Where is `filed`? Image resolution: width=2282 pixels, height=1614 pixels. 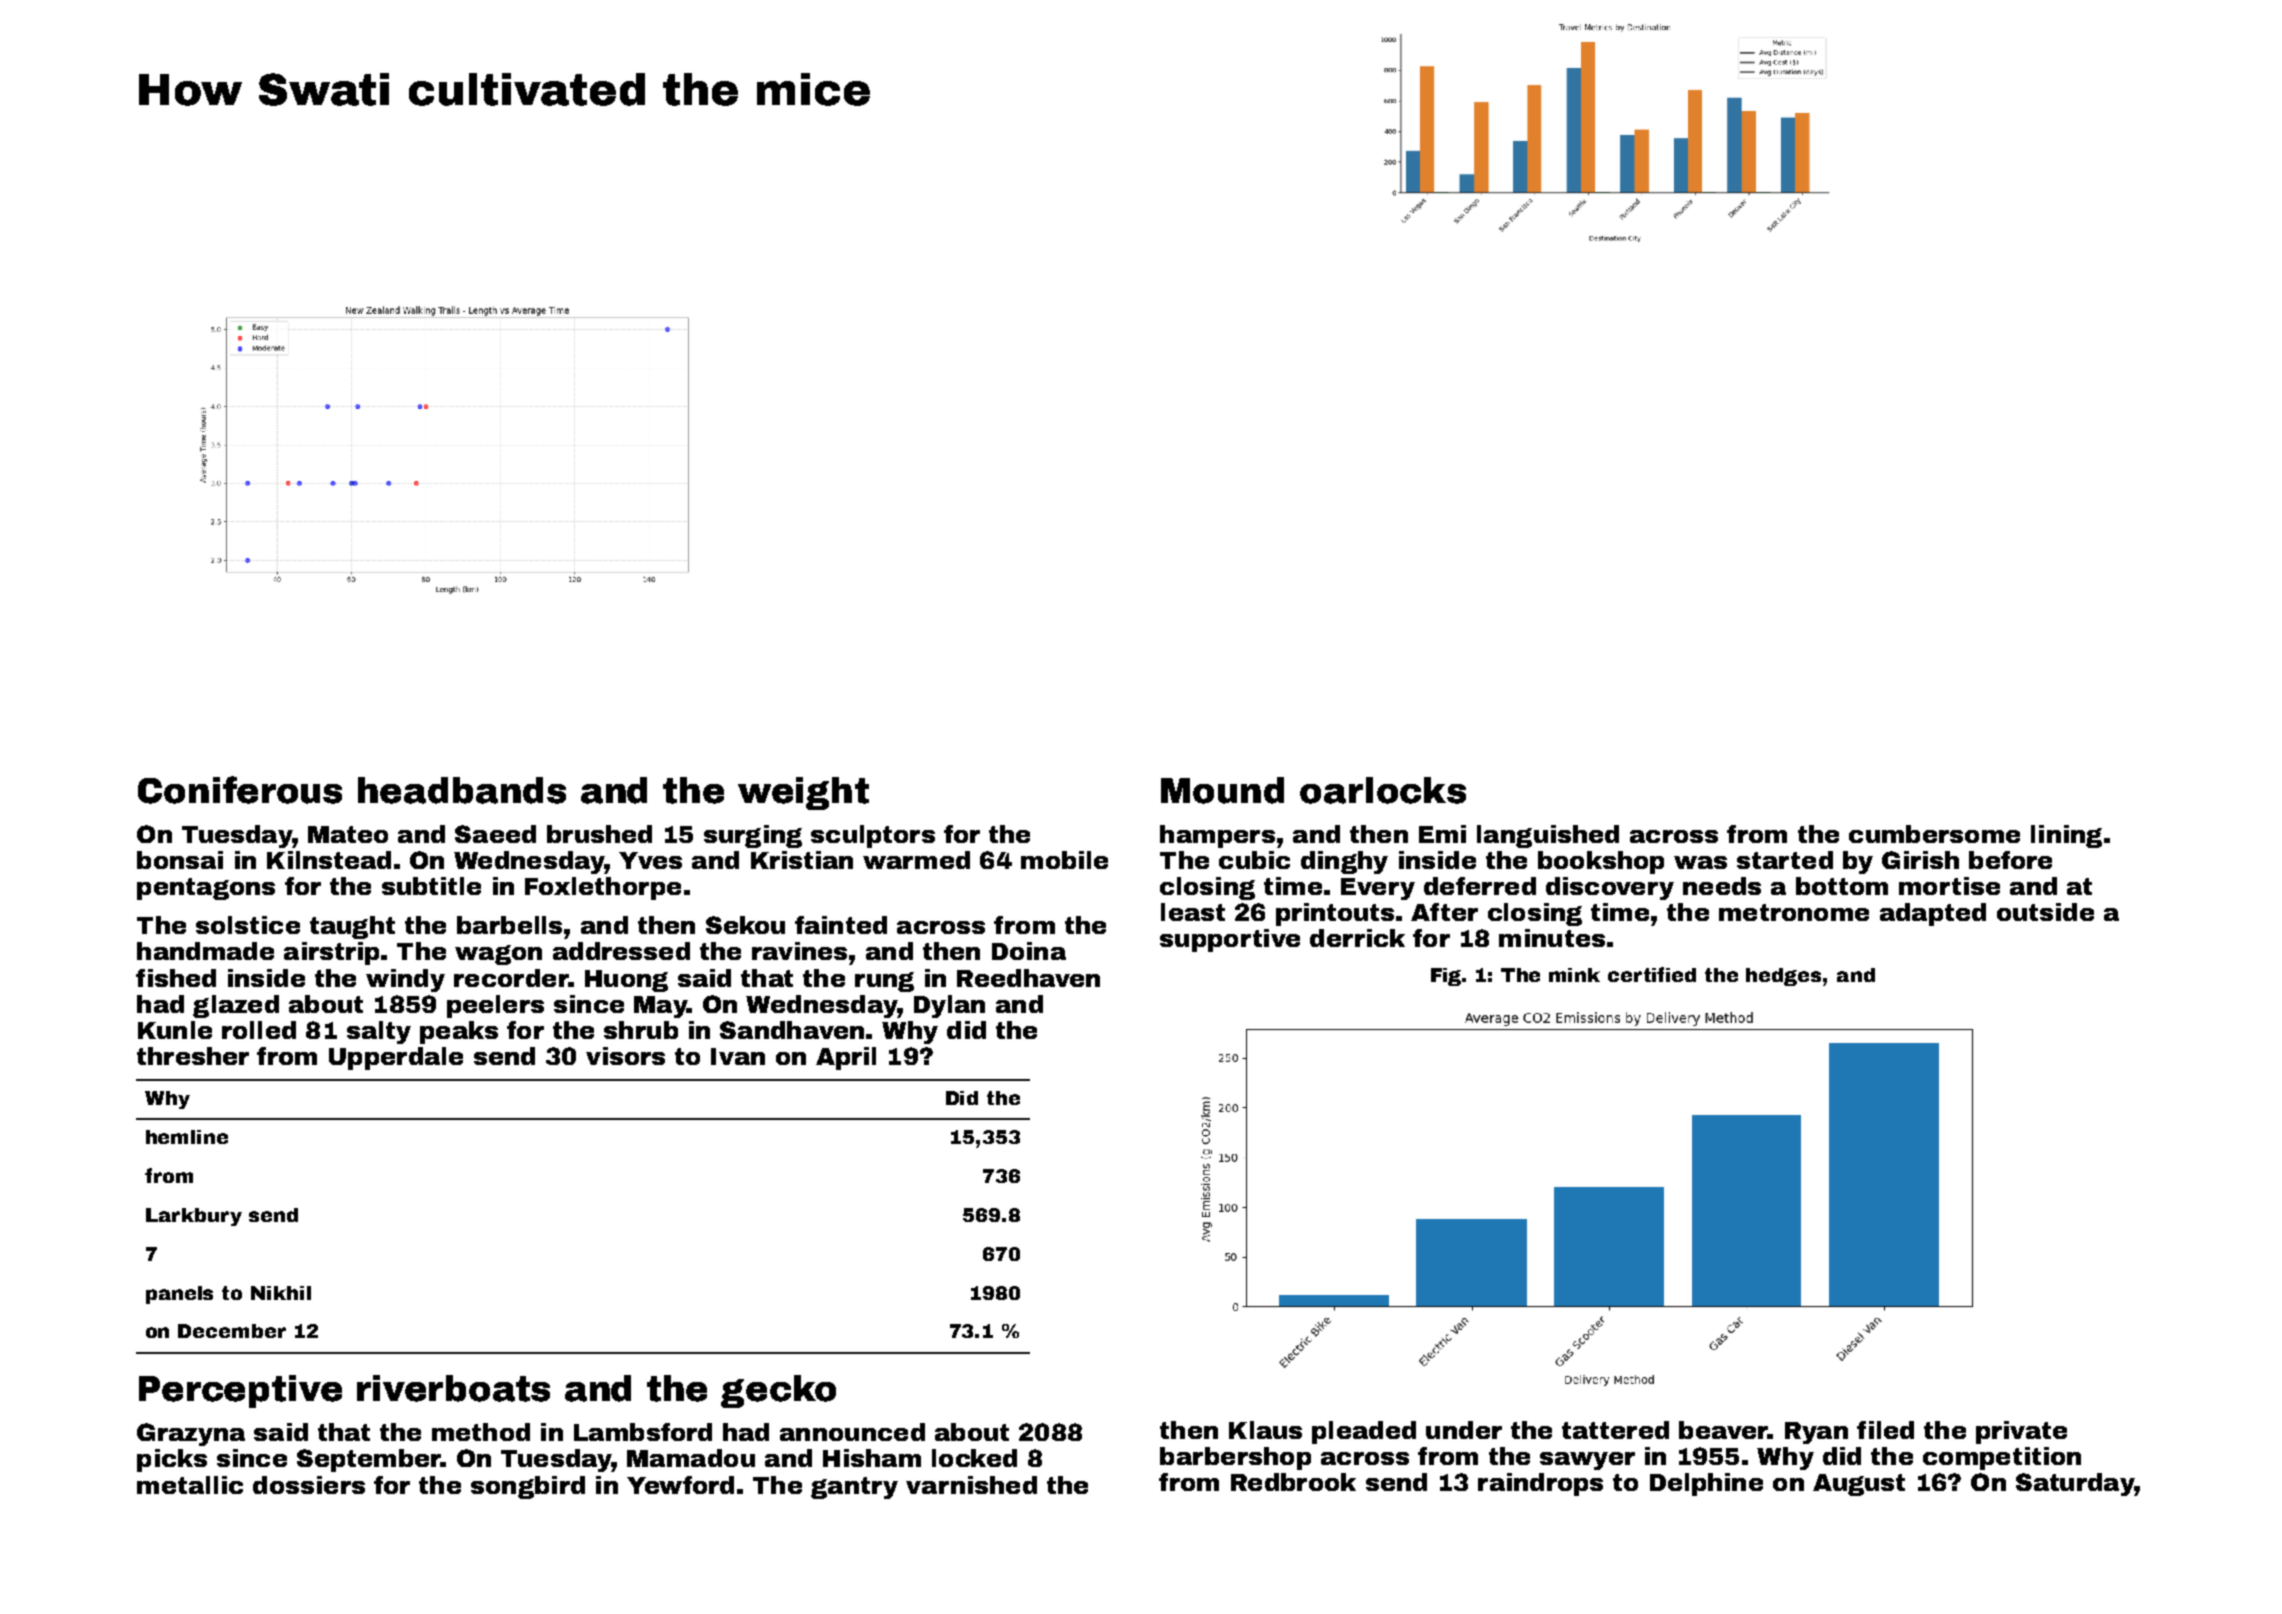 filed is located at coordinates (1885, 1430).
